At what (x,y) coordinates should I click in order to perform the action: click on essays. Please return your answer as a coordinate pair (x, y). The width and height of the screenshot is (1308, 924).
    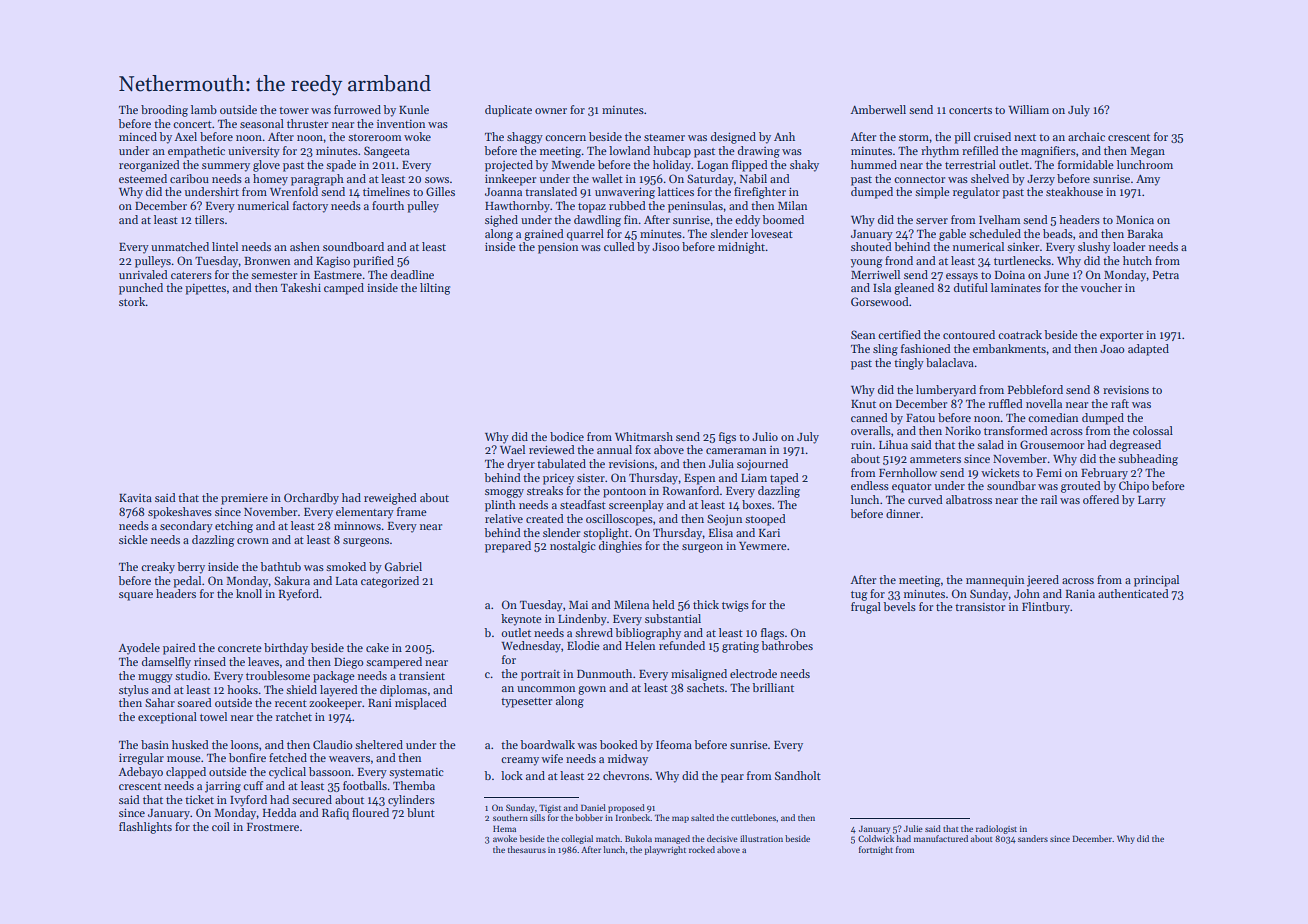
    Looking at the image, I should click on (962, 277).
